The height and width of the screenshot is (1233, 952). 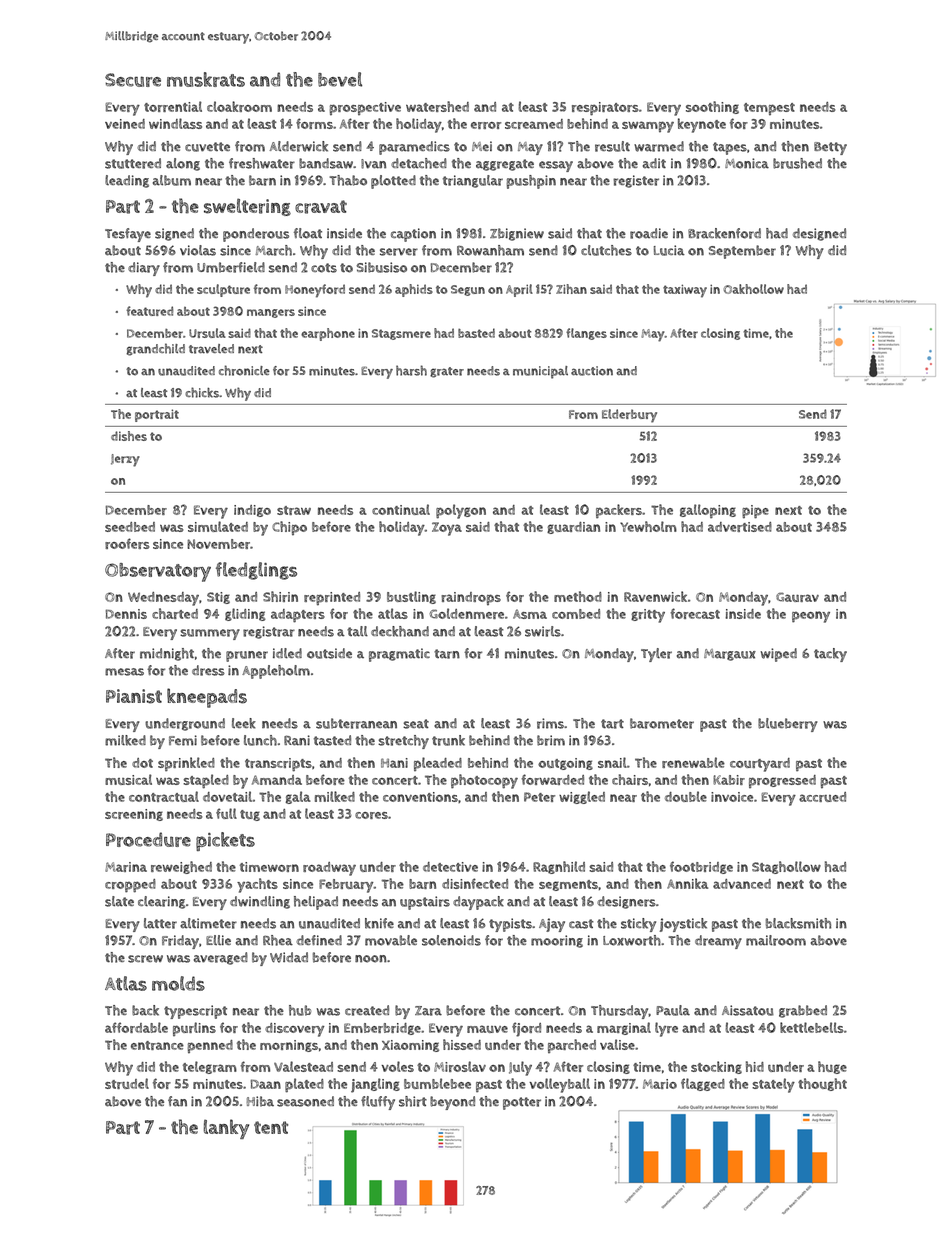 What do you see at coordinates (571, 289) in the screenshot?
I see `Zihan` at bounding box center [571, 289].
